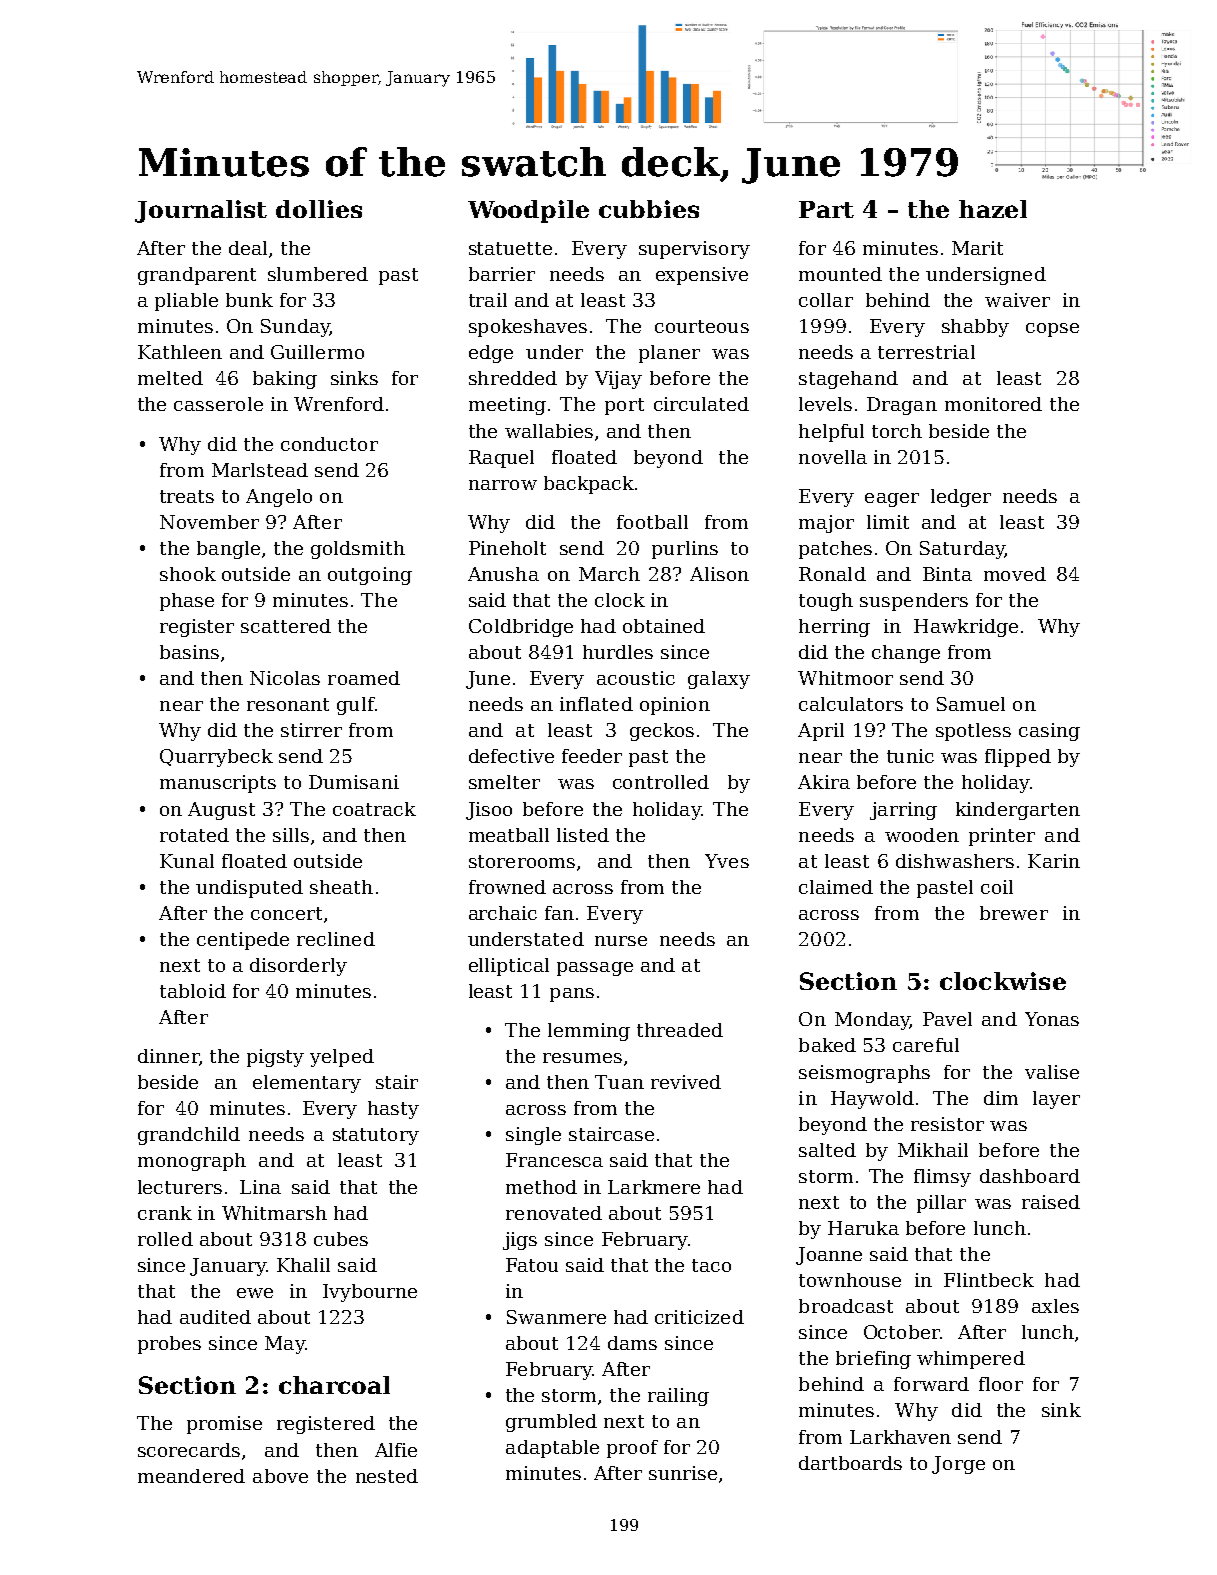 The image size is (1217, 1575). I want to click on shredded, so click(513, 378).
